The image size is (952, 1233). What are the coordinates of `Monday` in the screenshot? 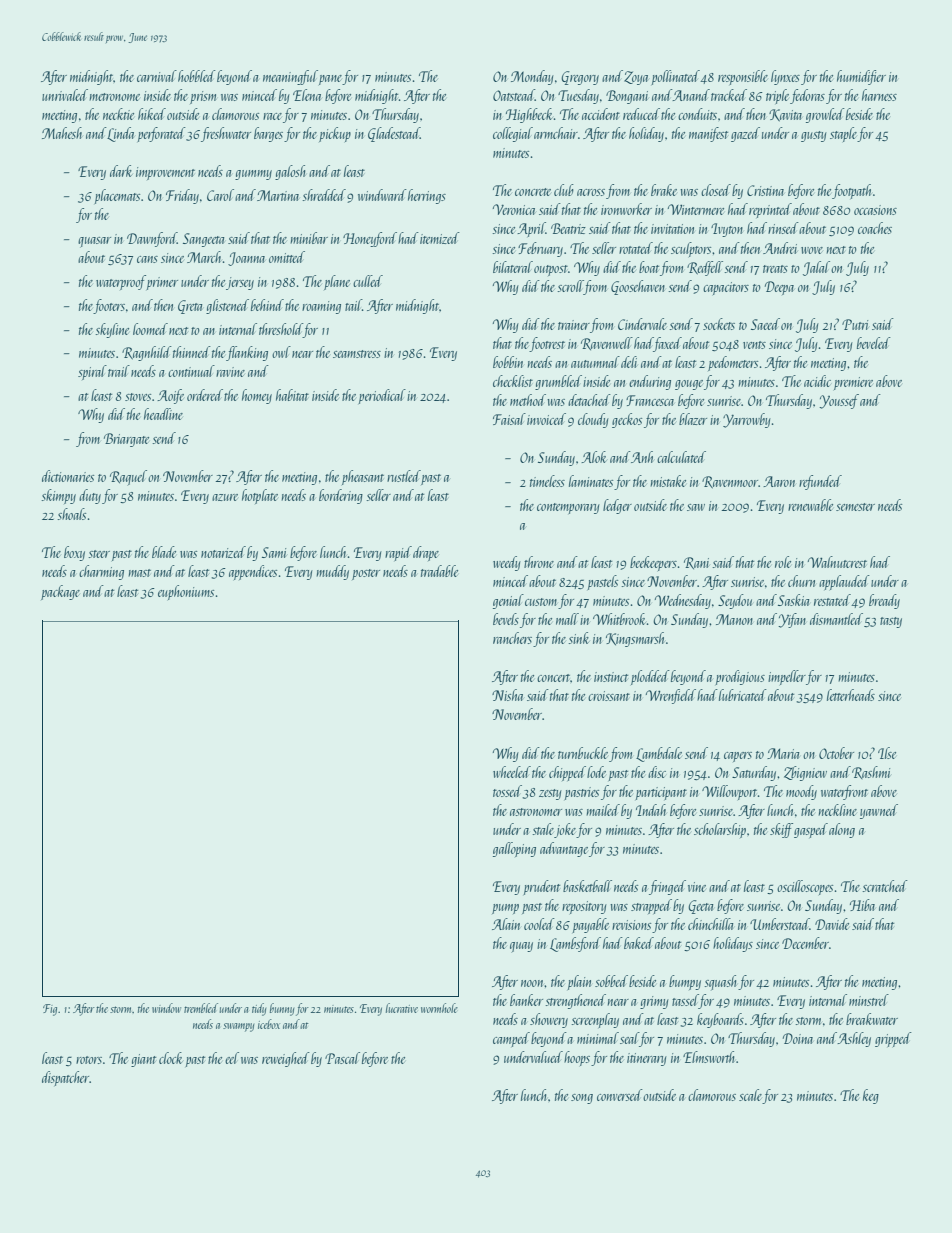 It's located at (532, 77).
